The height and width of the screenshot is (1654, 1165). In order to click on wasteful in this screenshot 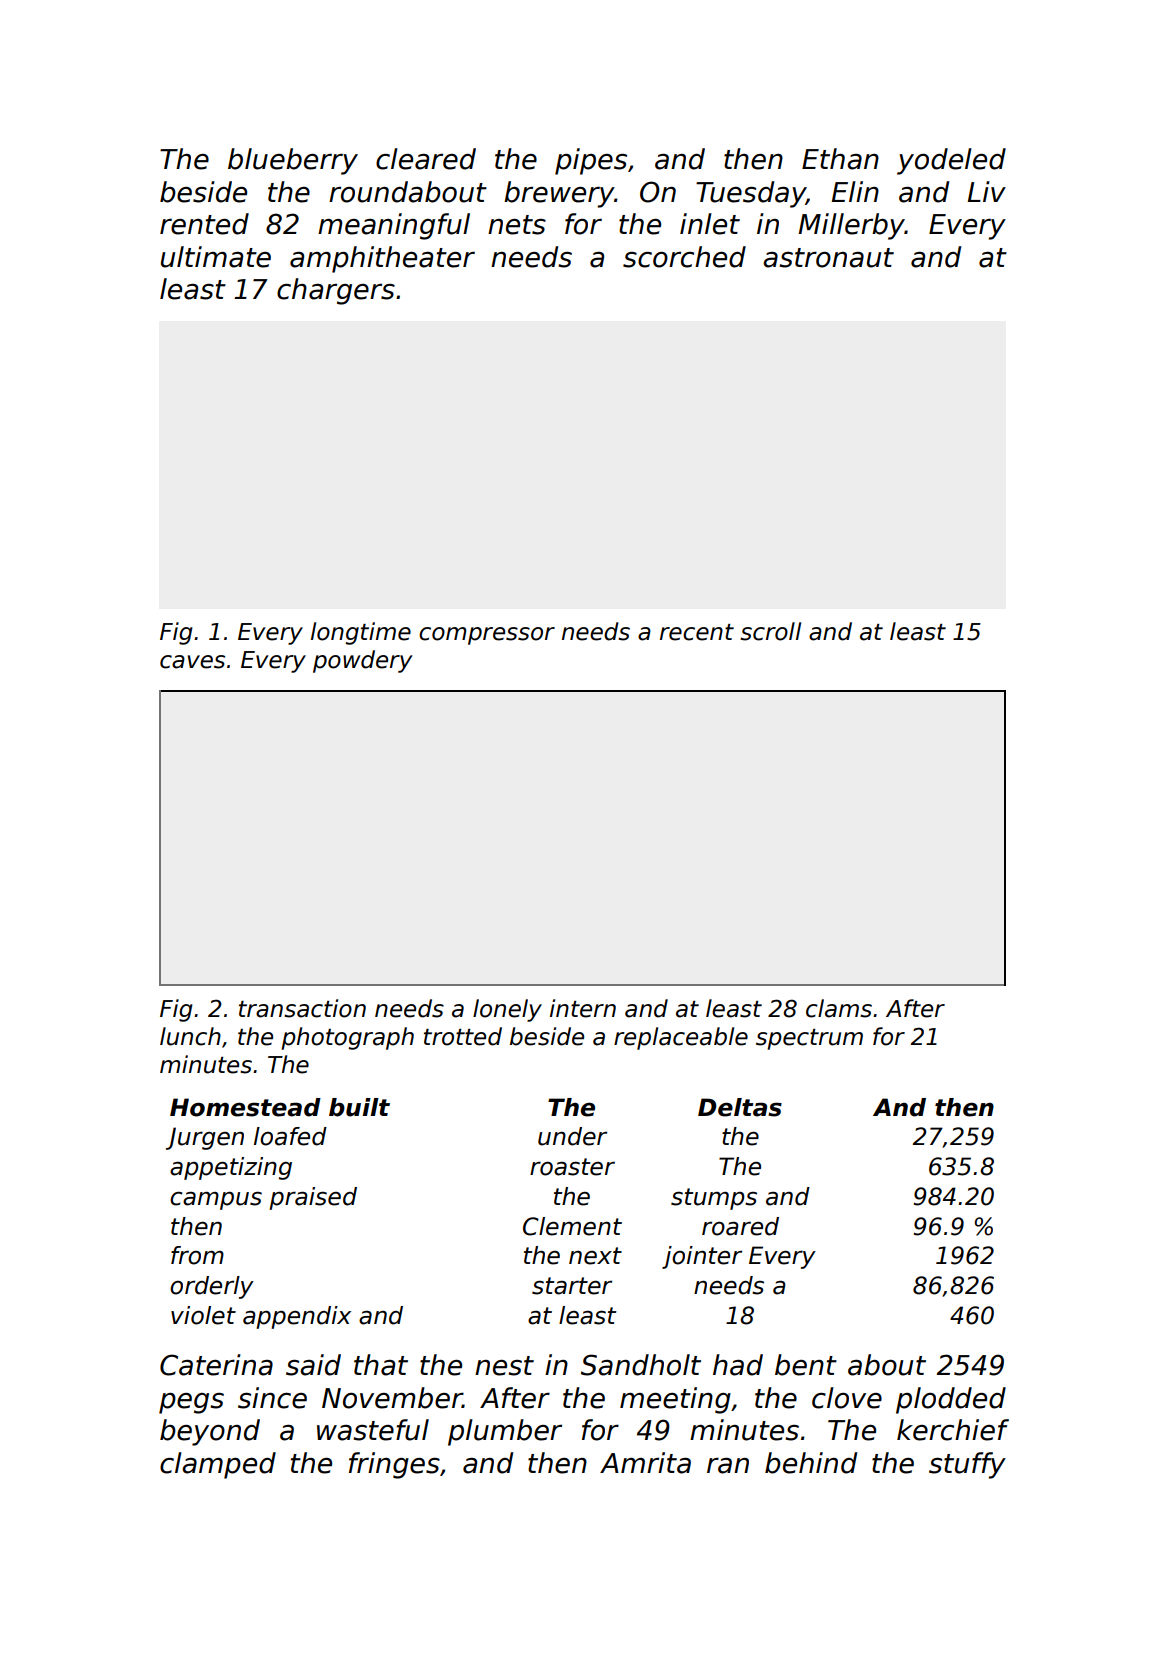, I will do `click(373, 1430)`.
